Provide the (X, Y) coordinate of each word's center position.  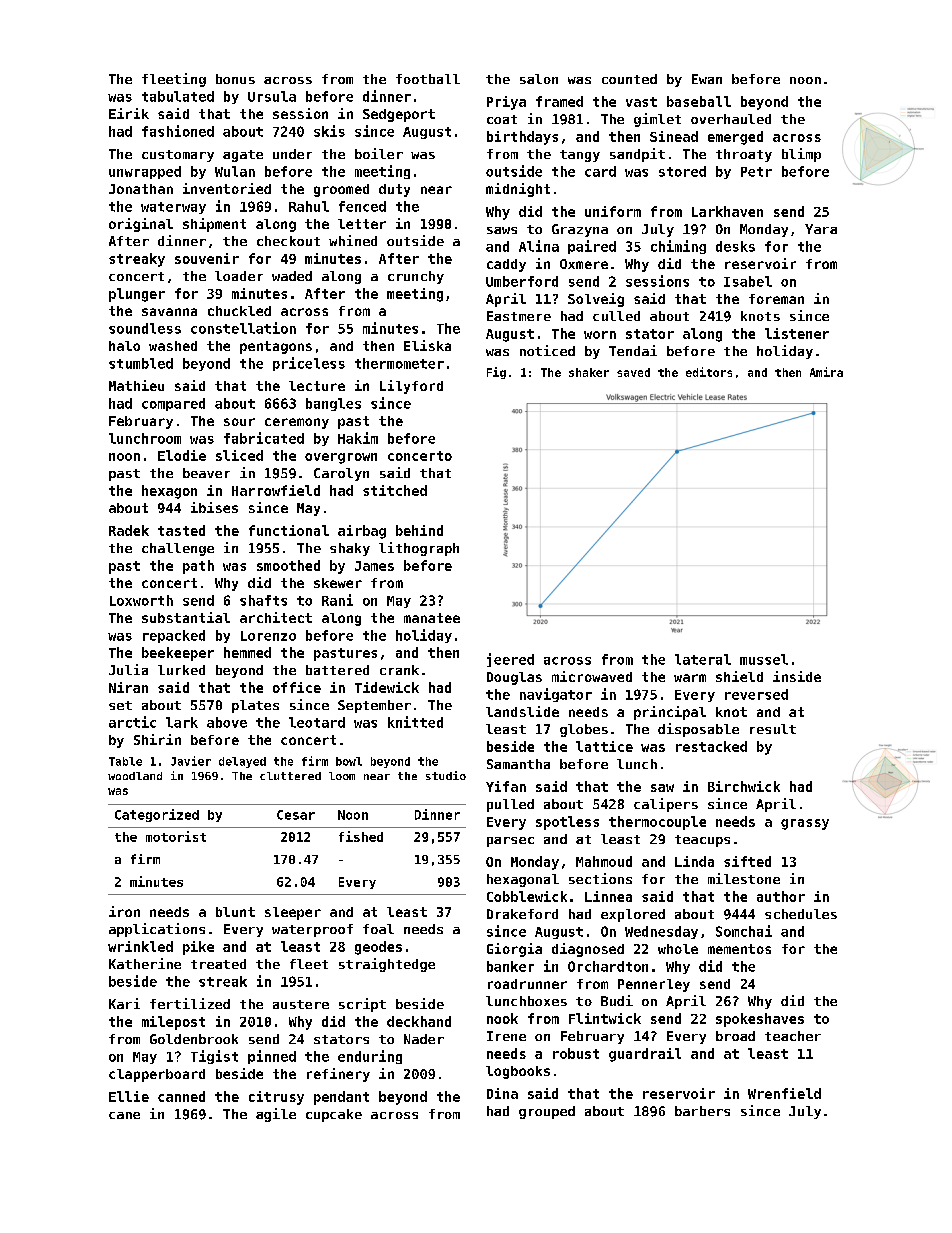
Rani (337, 600)
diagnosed (588, 950)
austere (301, 1004)
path (198, 567)
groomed (341, 190)
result (773, 729)
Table (125, 761)
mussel (764, 659)
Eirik (129, 113)
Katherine (145, 963)
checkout (288, 241)
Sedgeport (399, 115)
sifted (747, 861)
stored (682, 171)
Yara (821, 229)
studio (446, 775)
